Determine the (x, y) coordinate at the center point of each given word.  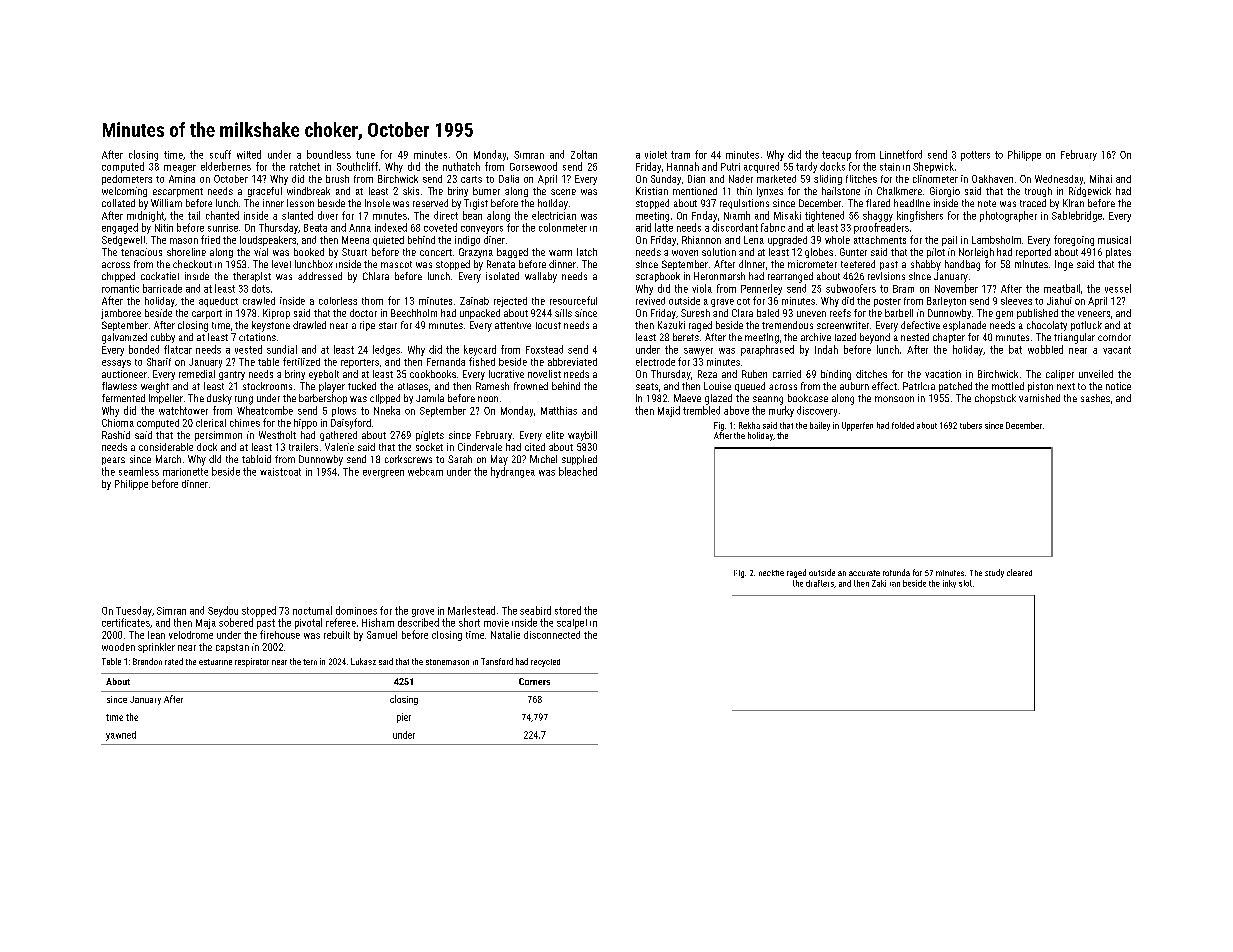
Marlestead (471, 610)
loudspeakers (268, 241)
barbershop (323, 399)
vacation (943, 374)
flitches (861, 179)
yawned (121, 736)
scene (563, 192)
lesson (300, 203)
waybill (582, 436)
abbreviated (572, 362)
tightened (824, 216)
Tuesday (134, 611)
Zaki (879, 583)
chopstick (995, 399)
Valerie (339, 447)
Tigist (476, 204)
